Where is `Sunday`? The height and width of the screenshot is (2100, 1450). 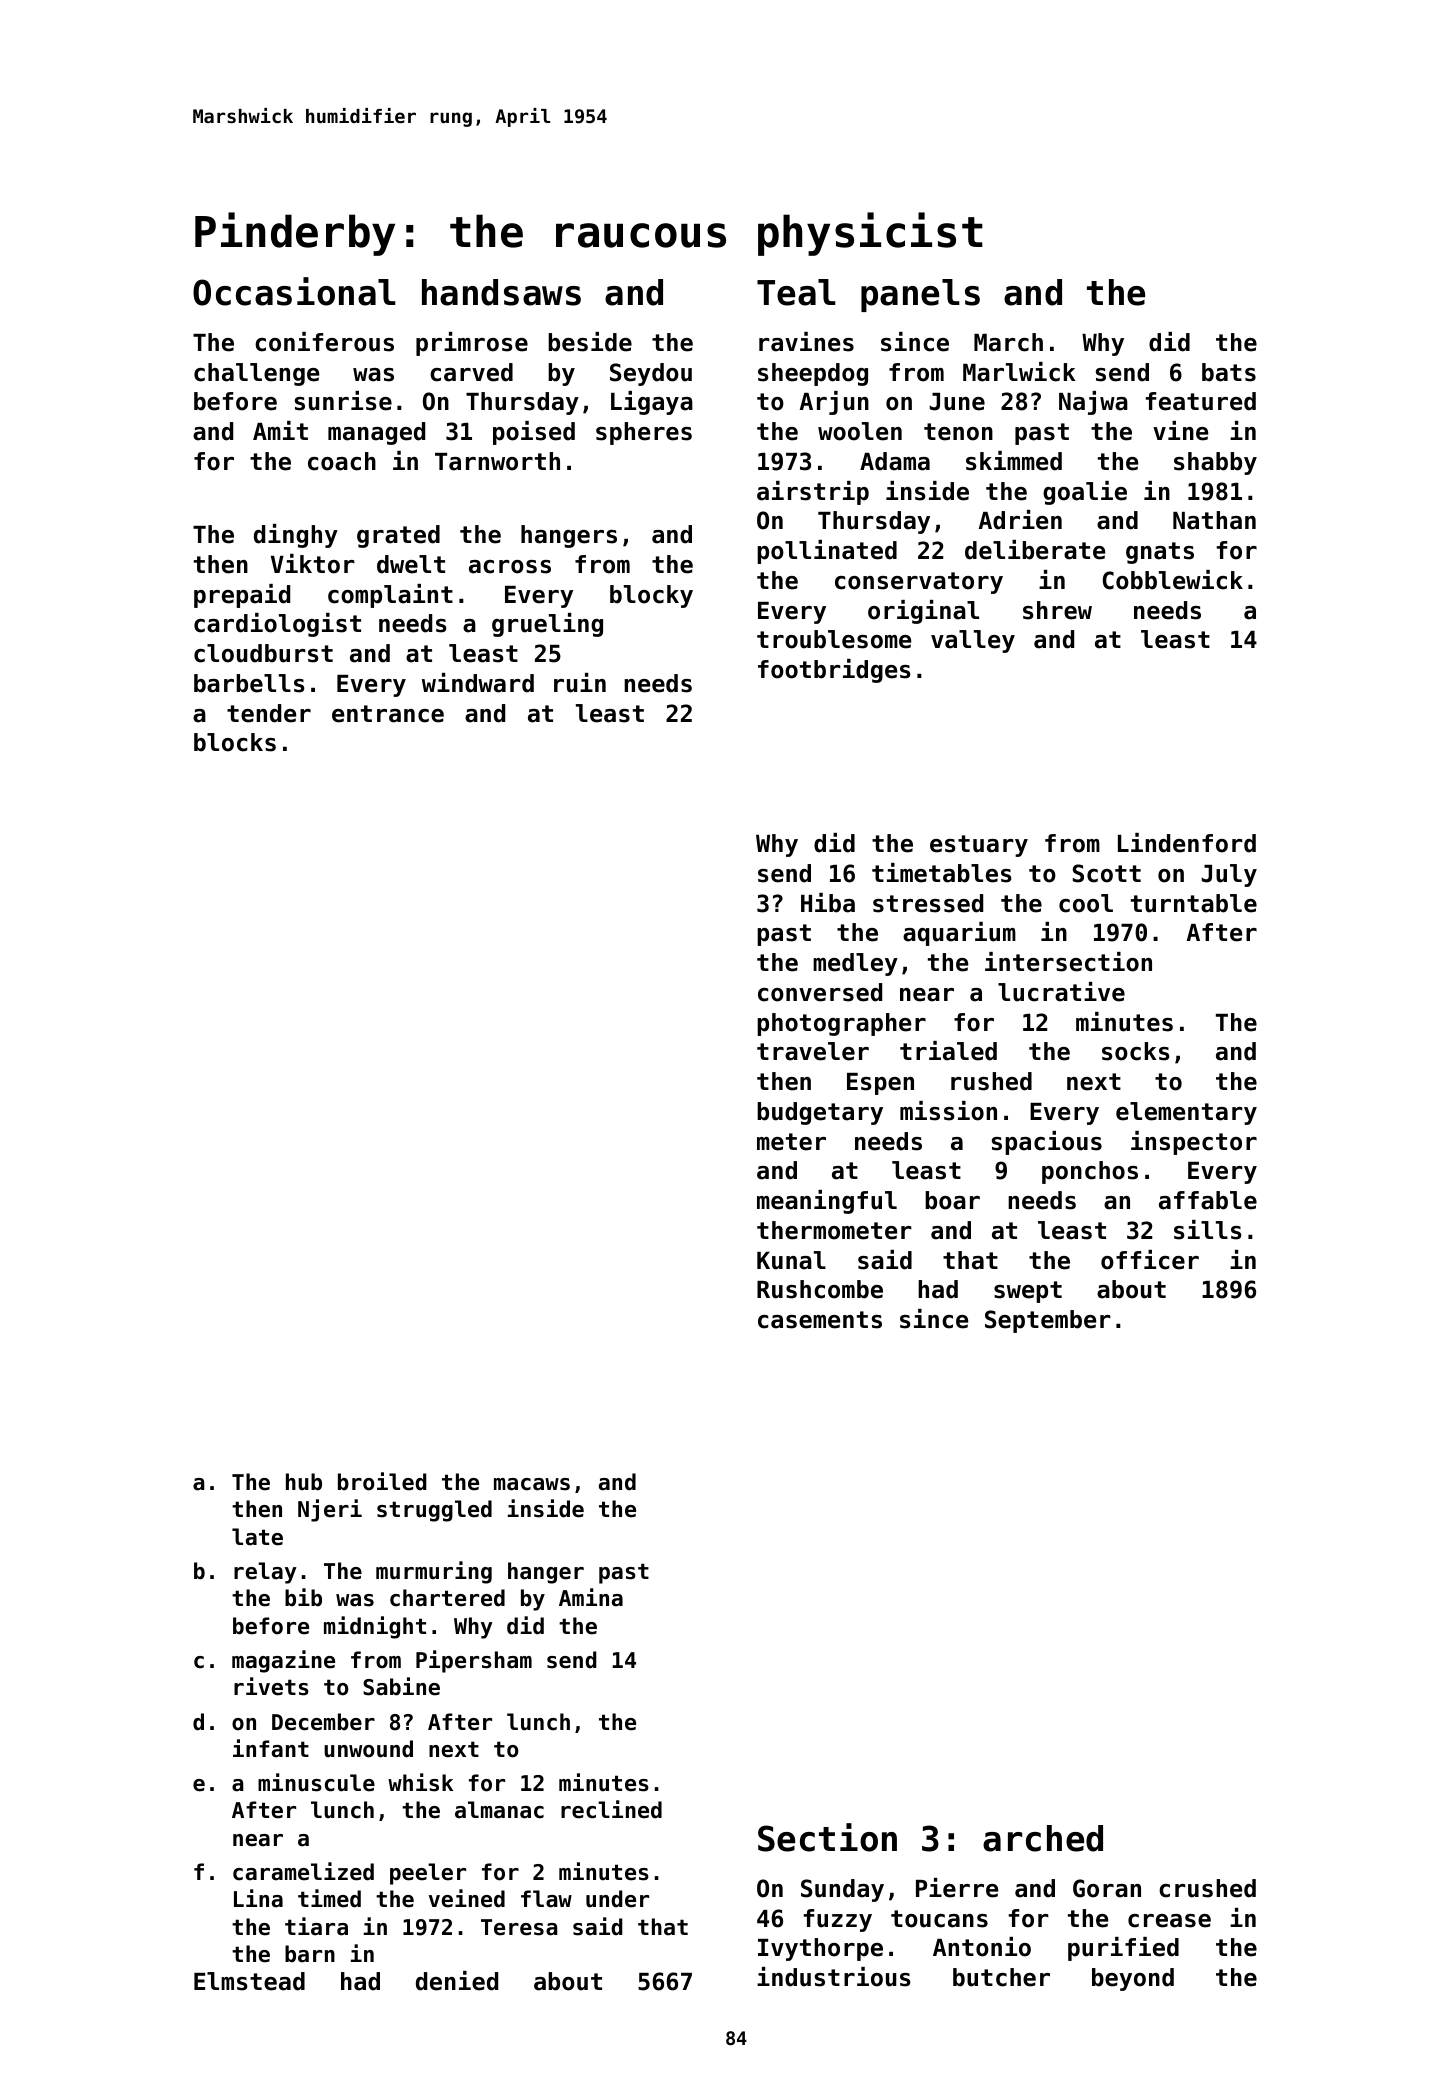
Sunday is located at coordinates (842, 1890).
